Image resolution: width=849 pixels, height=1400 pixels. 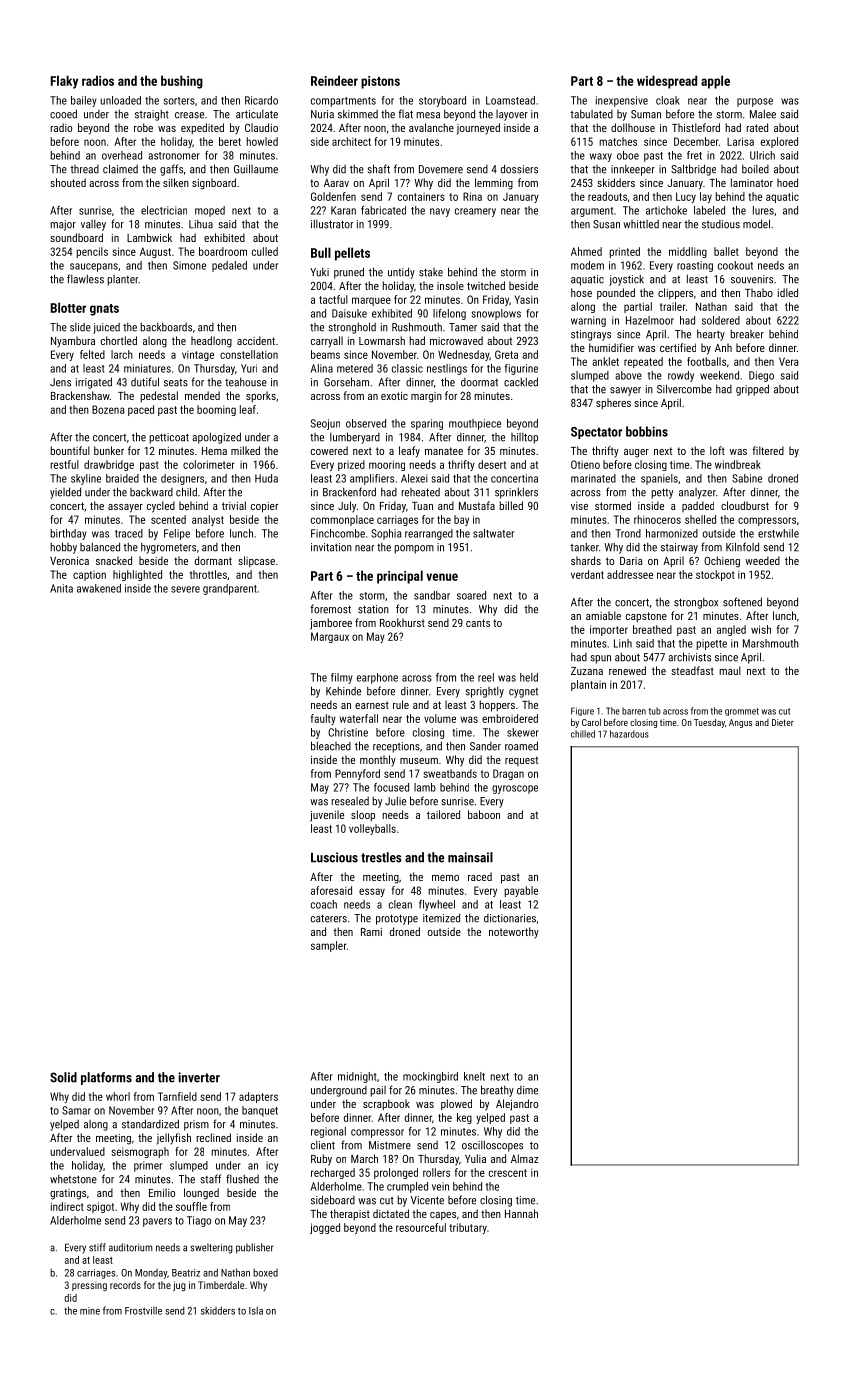 What do you see at coordinates (641, 224) in the document?
I see `whittled` at bounding box center [641, 224].
